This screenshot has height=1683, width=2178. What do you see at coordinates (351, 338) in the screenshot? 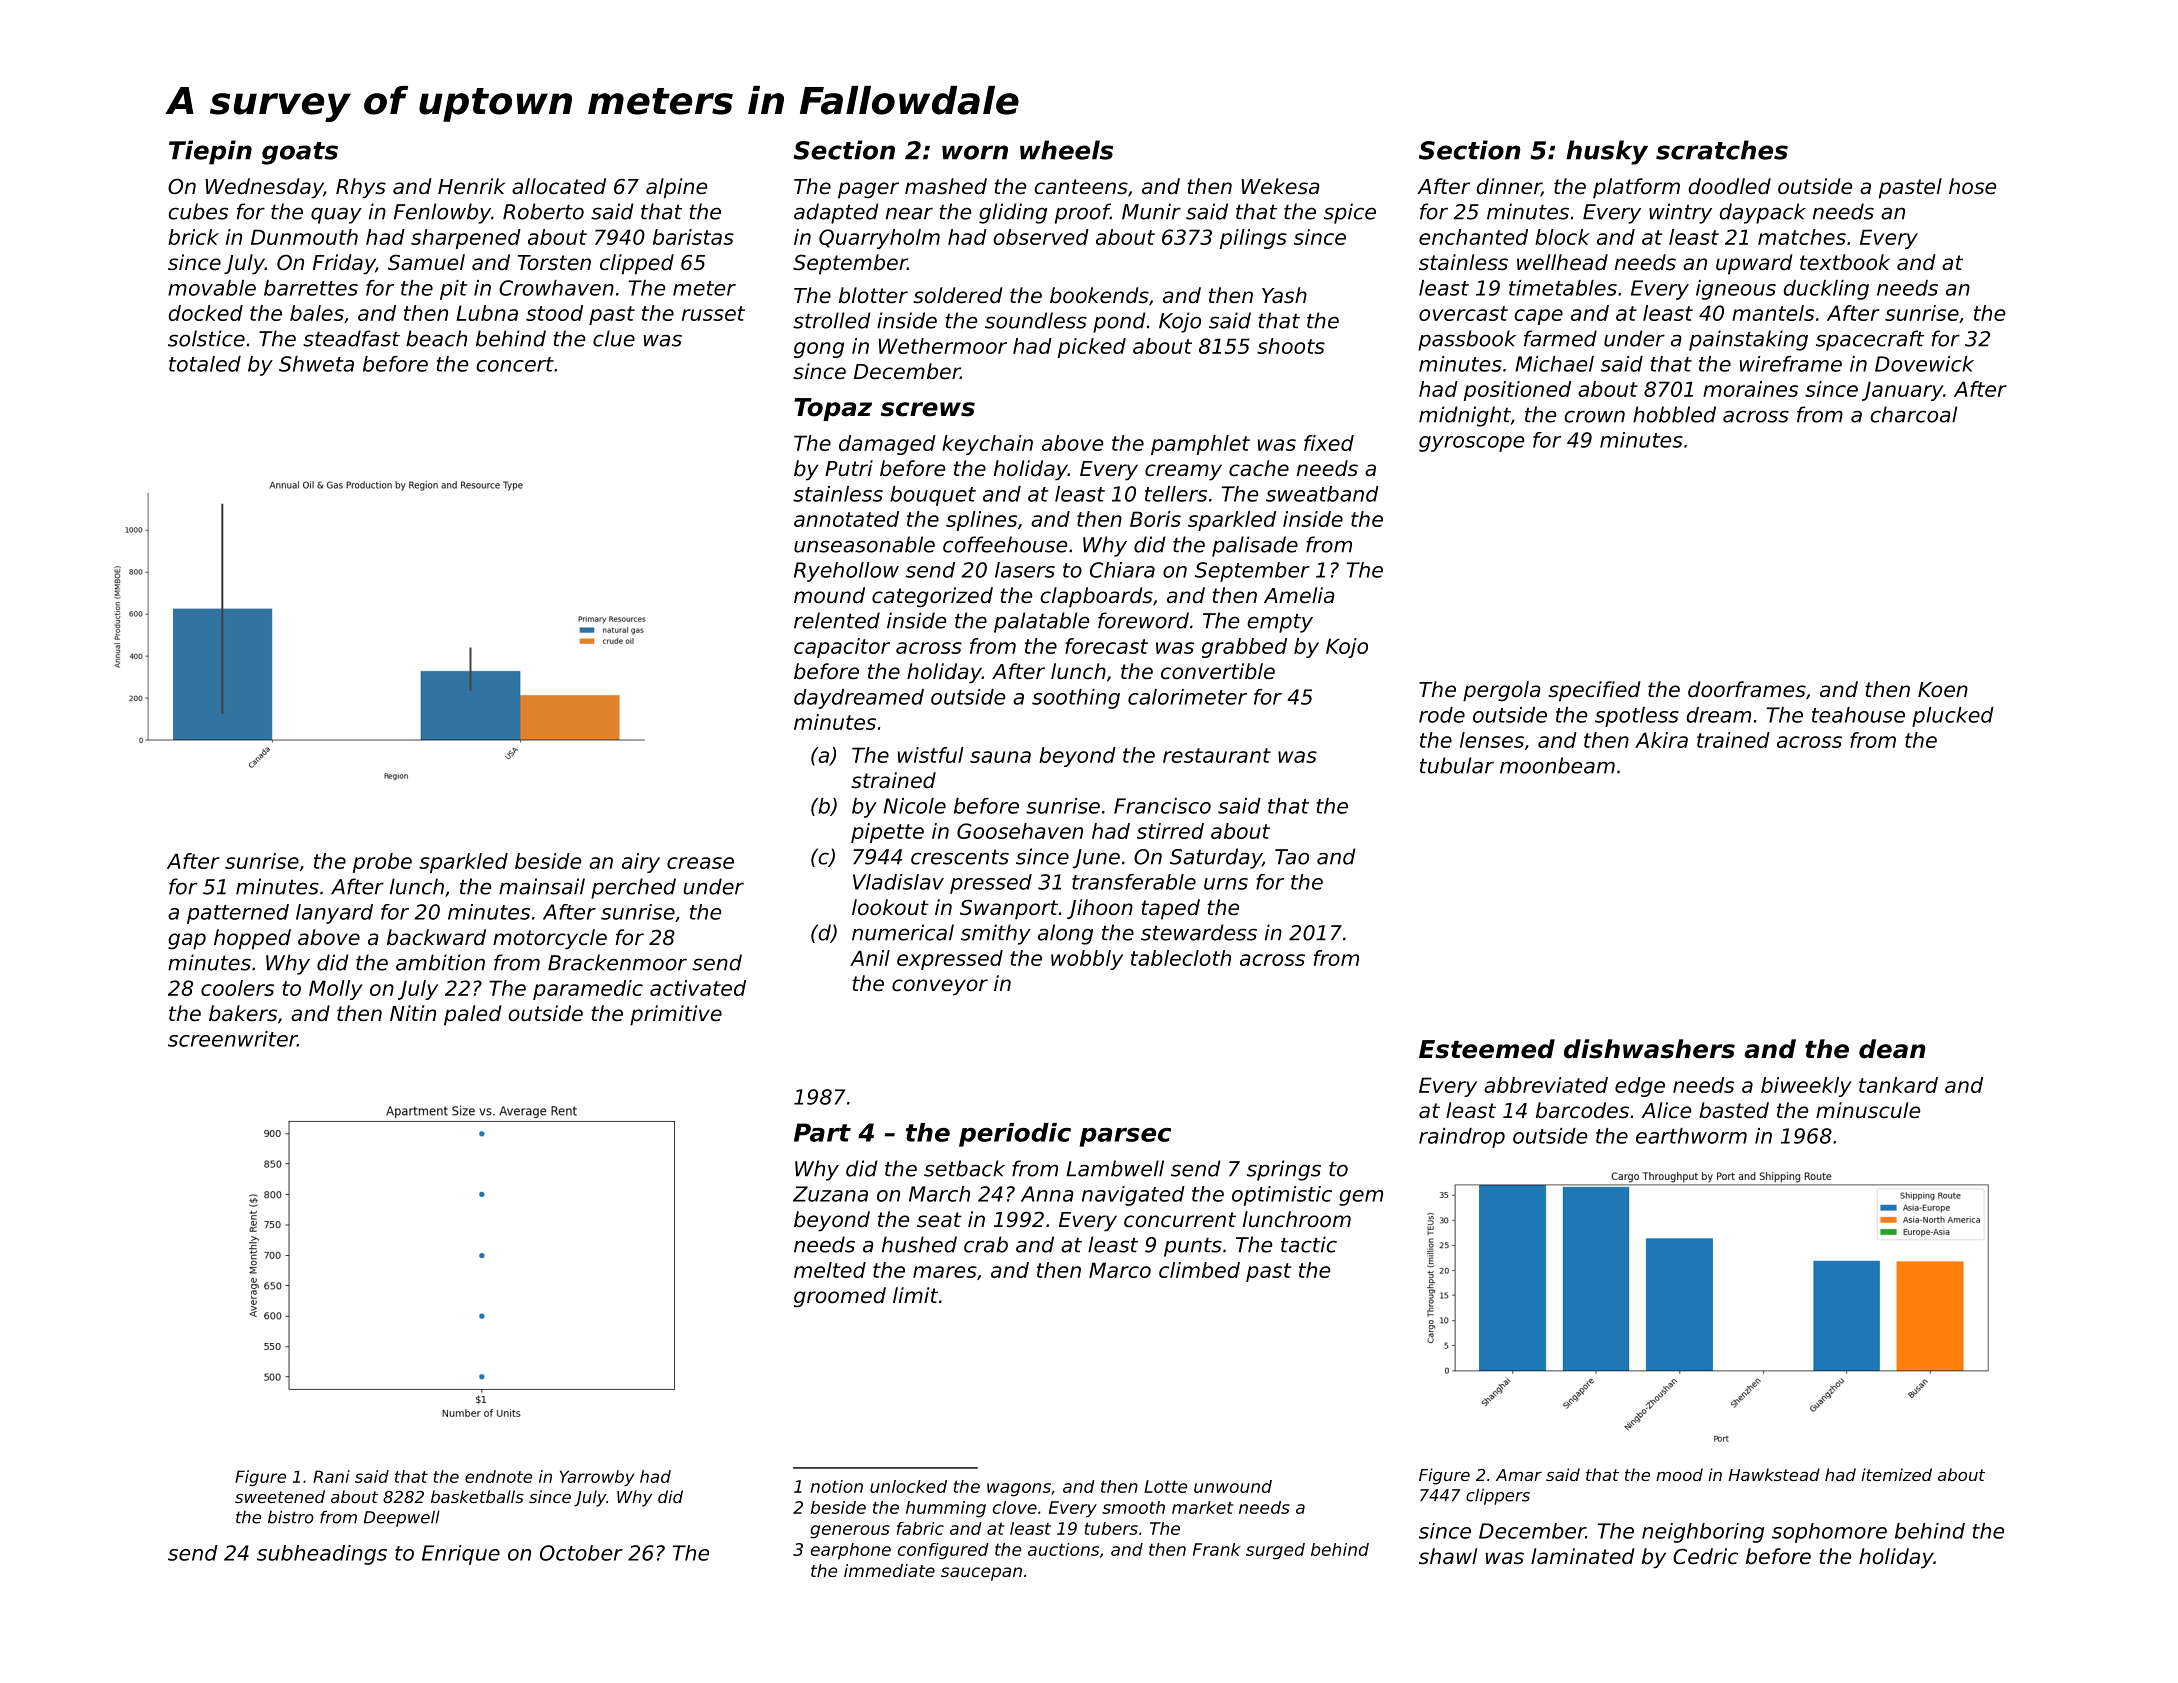
I see `steadfast` at bounding box center [351, 338].
